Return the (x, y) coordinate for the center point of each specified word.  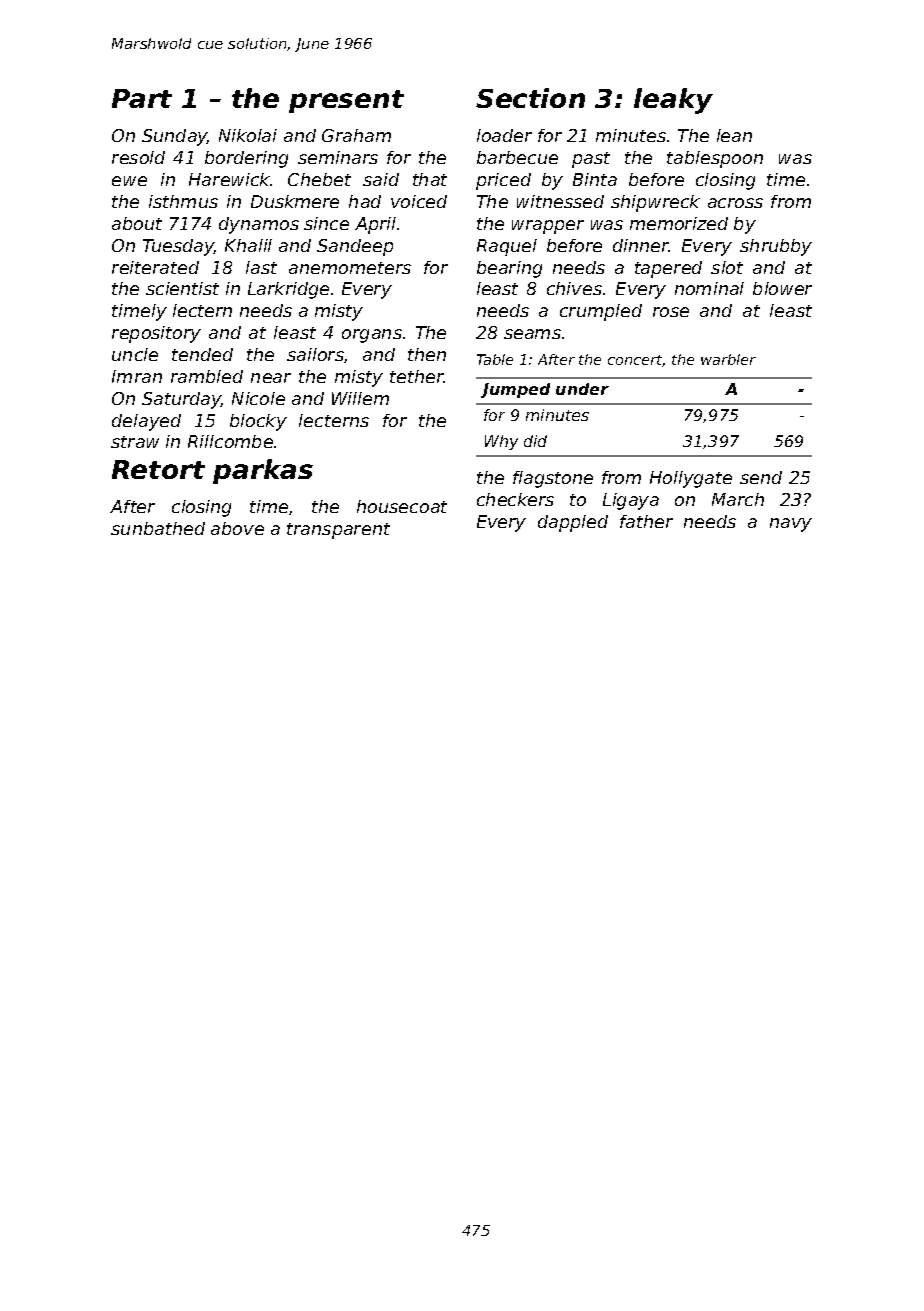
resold (138, 157)
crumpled (601, 312)
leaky (673, 101)
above (237, 528)
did (535, 441)
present (346, 101)
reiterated (155, 267)
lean (734, 135)
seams (532, 334)
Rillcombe (230, 441)
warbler (728, 359)
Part (142, 98)
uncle (135, 354)
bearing (509, 269)
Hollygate (691, 479)
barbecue (517, 157)
